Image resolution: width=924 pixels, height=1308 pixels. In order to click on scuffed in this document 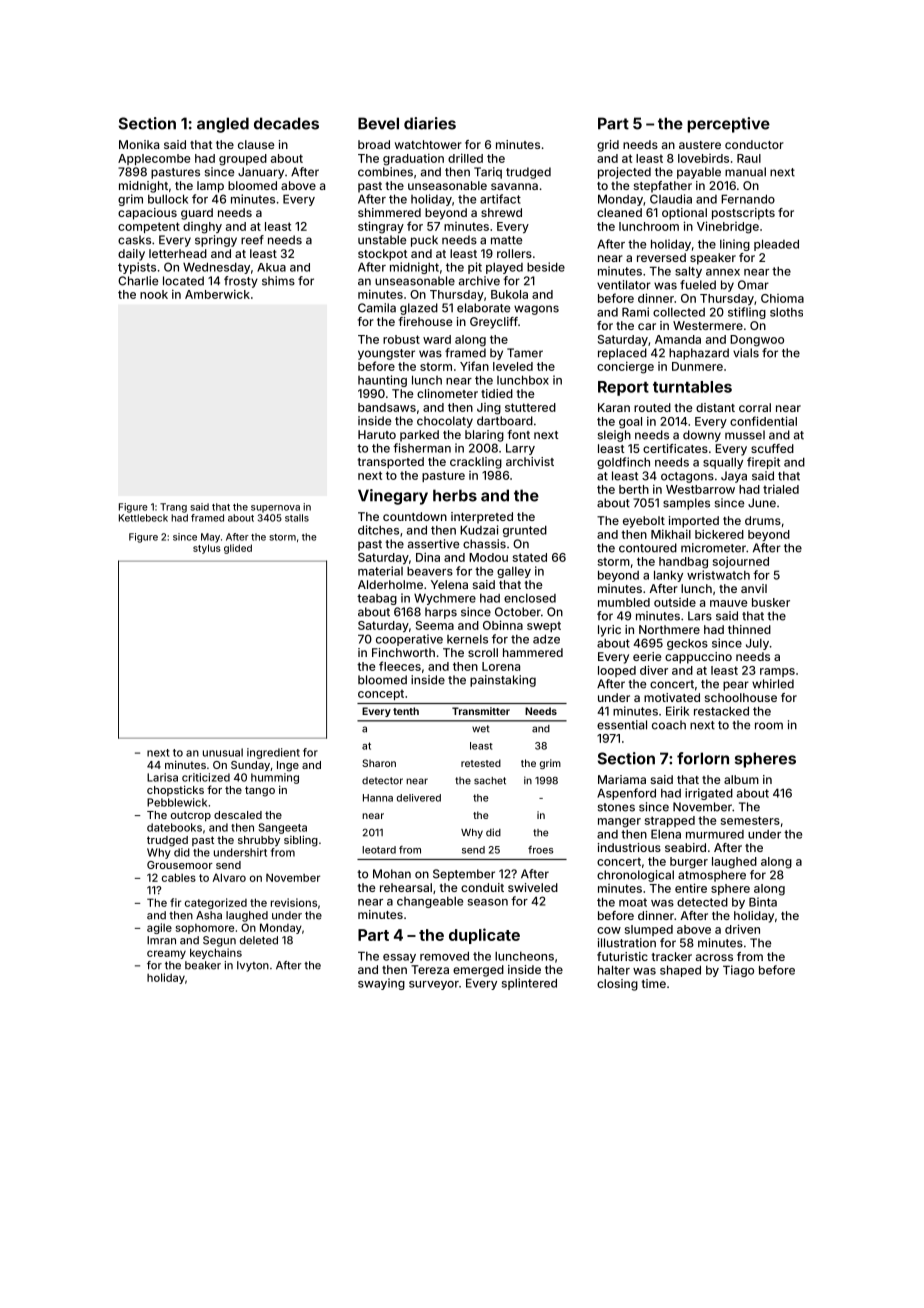, I will do `click(772, 448)`.
